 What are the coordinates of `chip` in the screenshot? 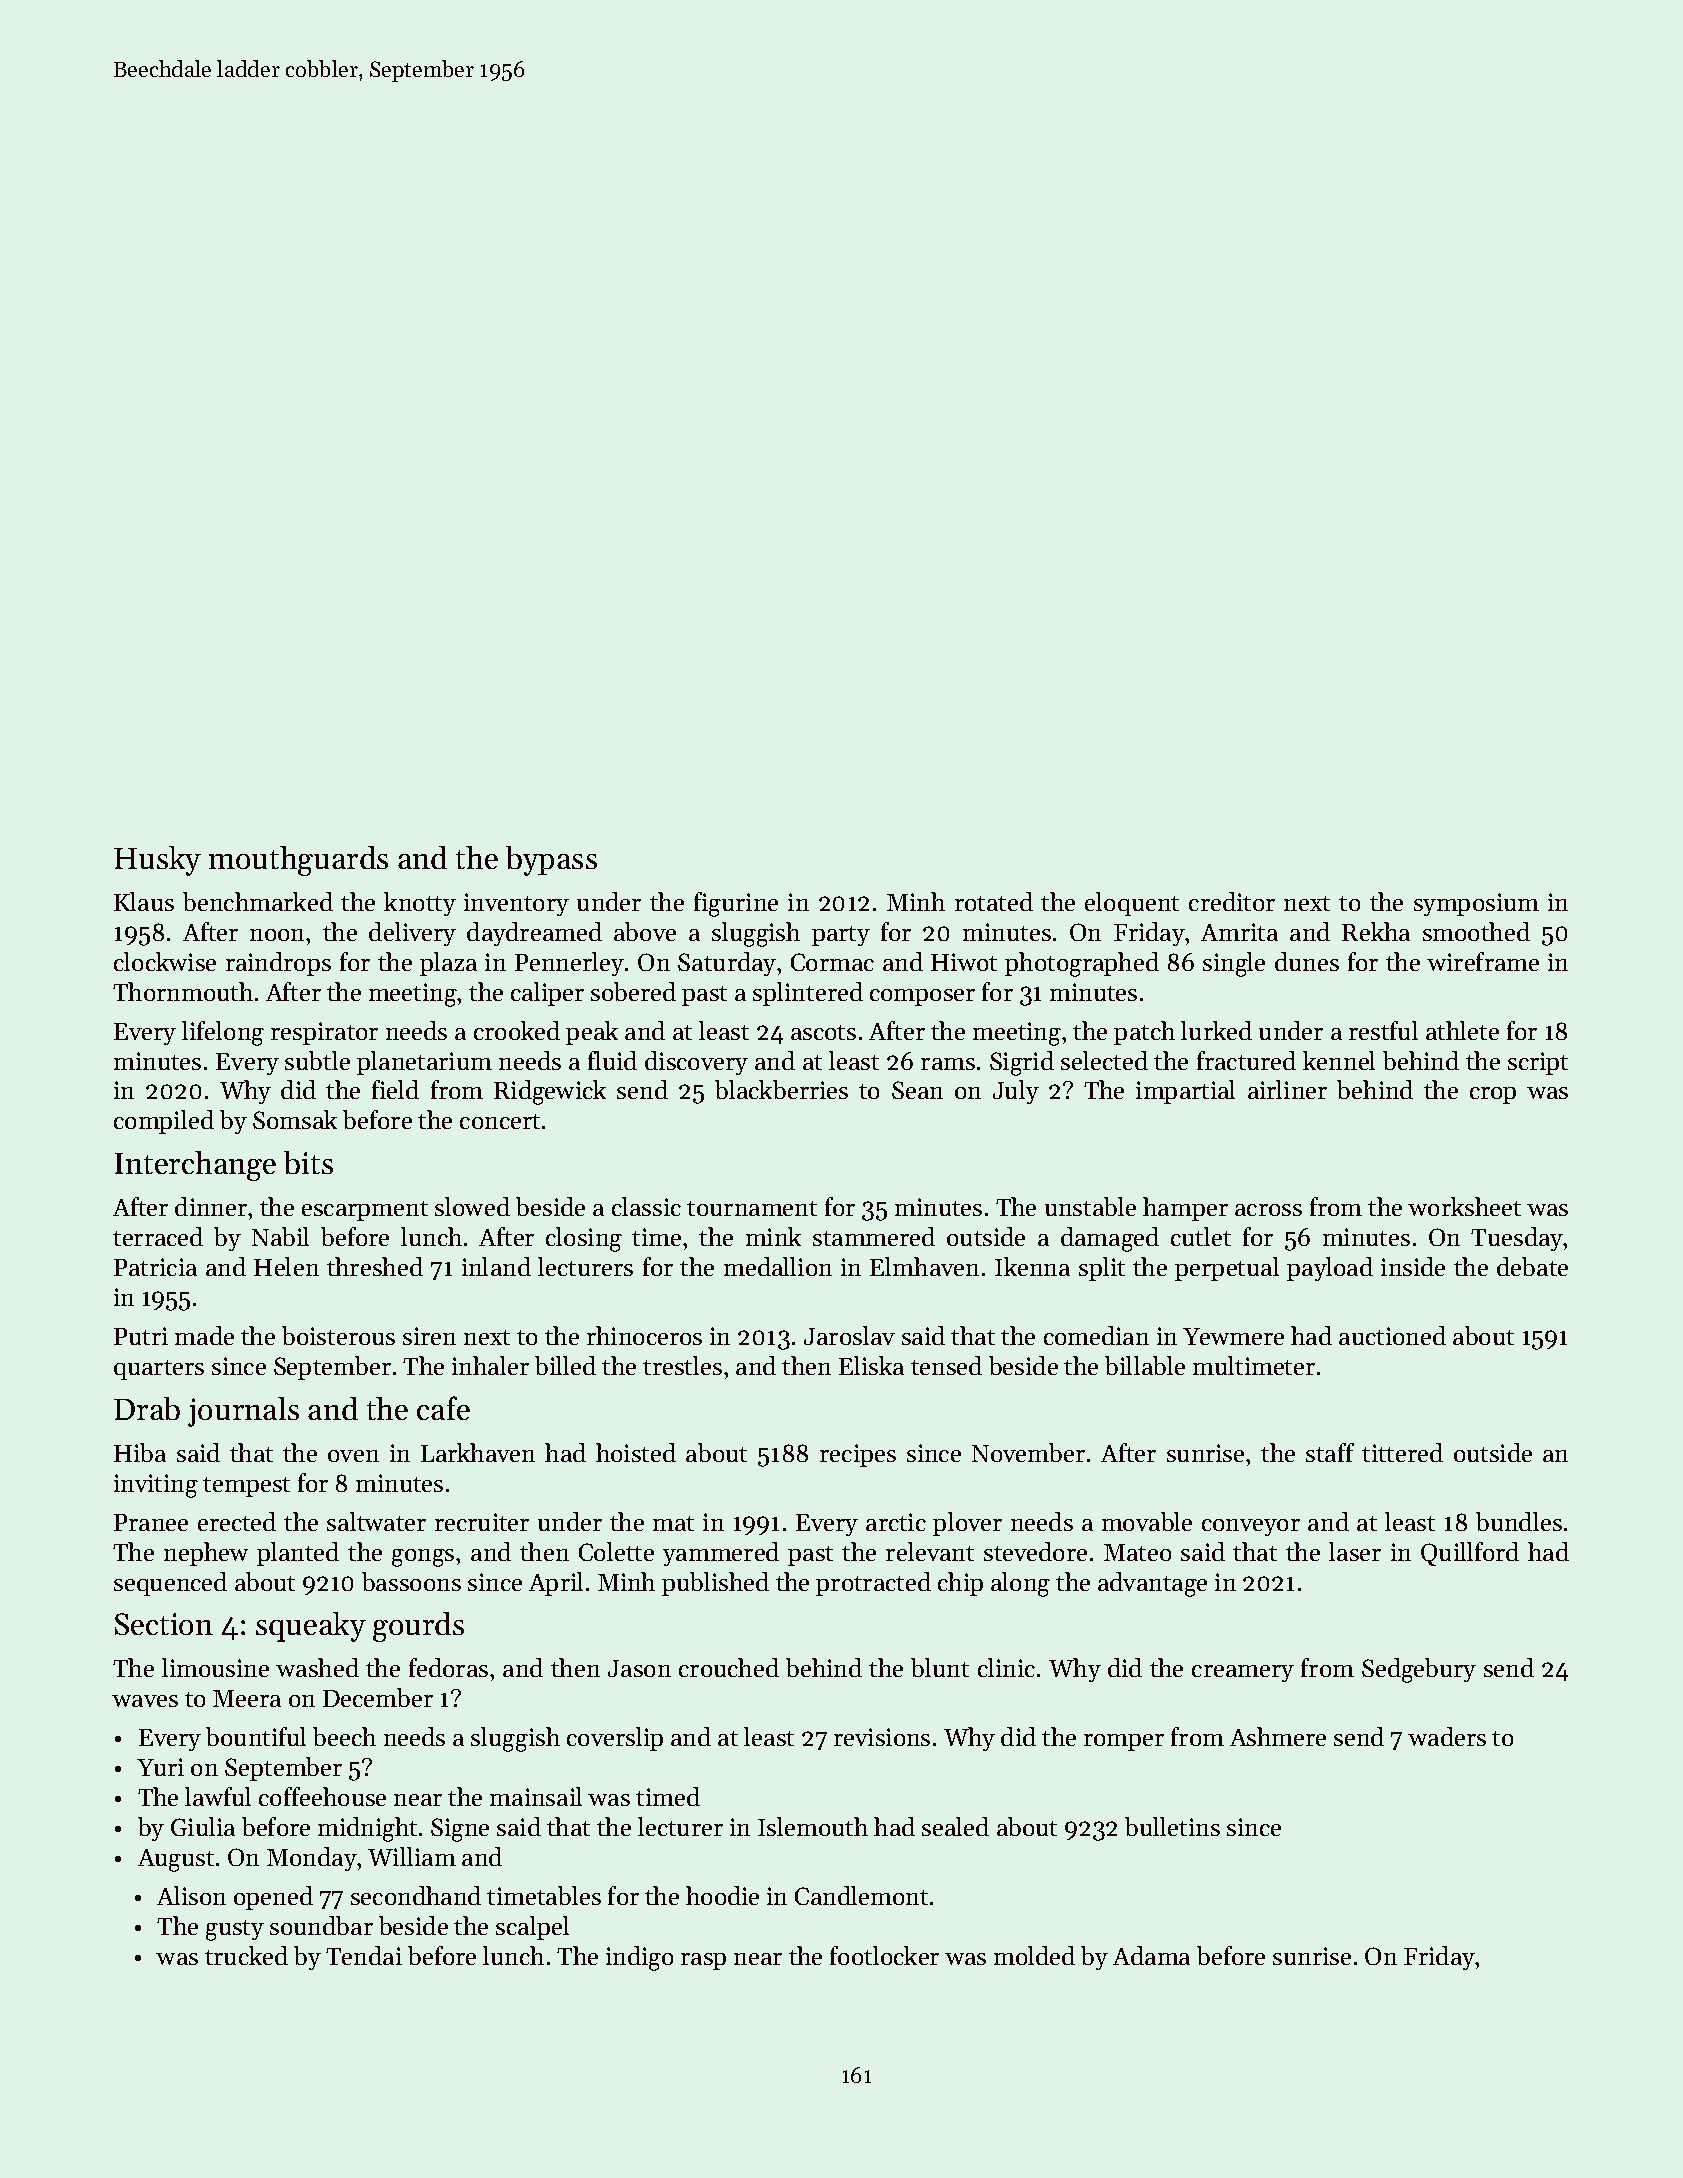 It's located at (960, 1584).
